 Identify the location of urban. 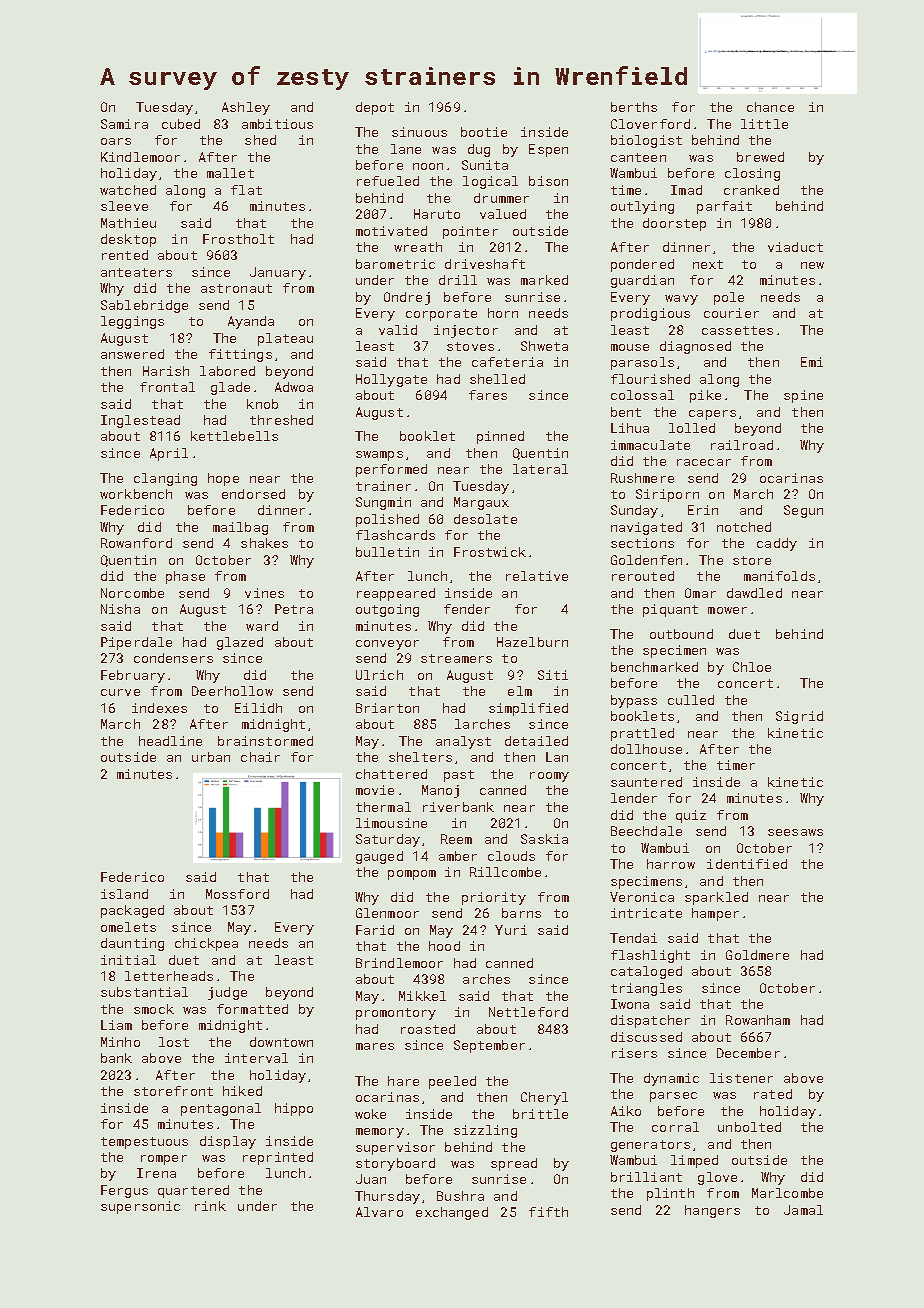
(211, 757).
